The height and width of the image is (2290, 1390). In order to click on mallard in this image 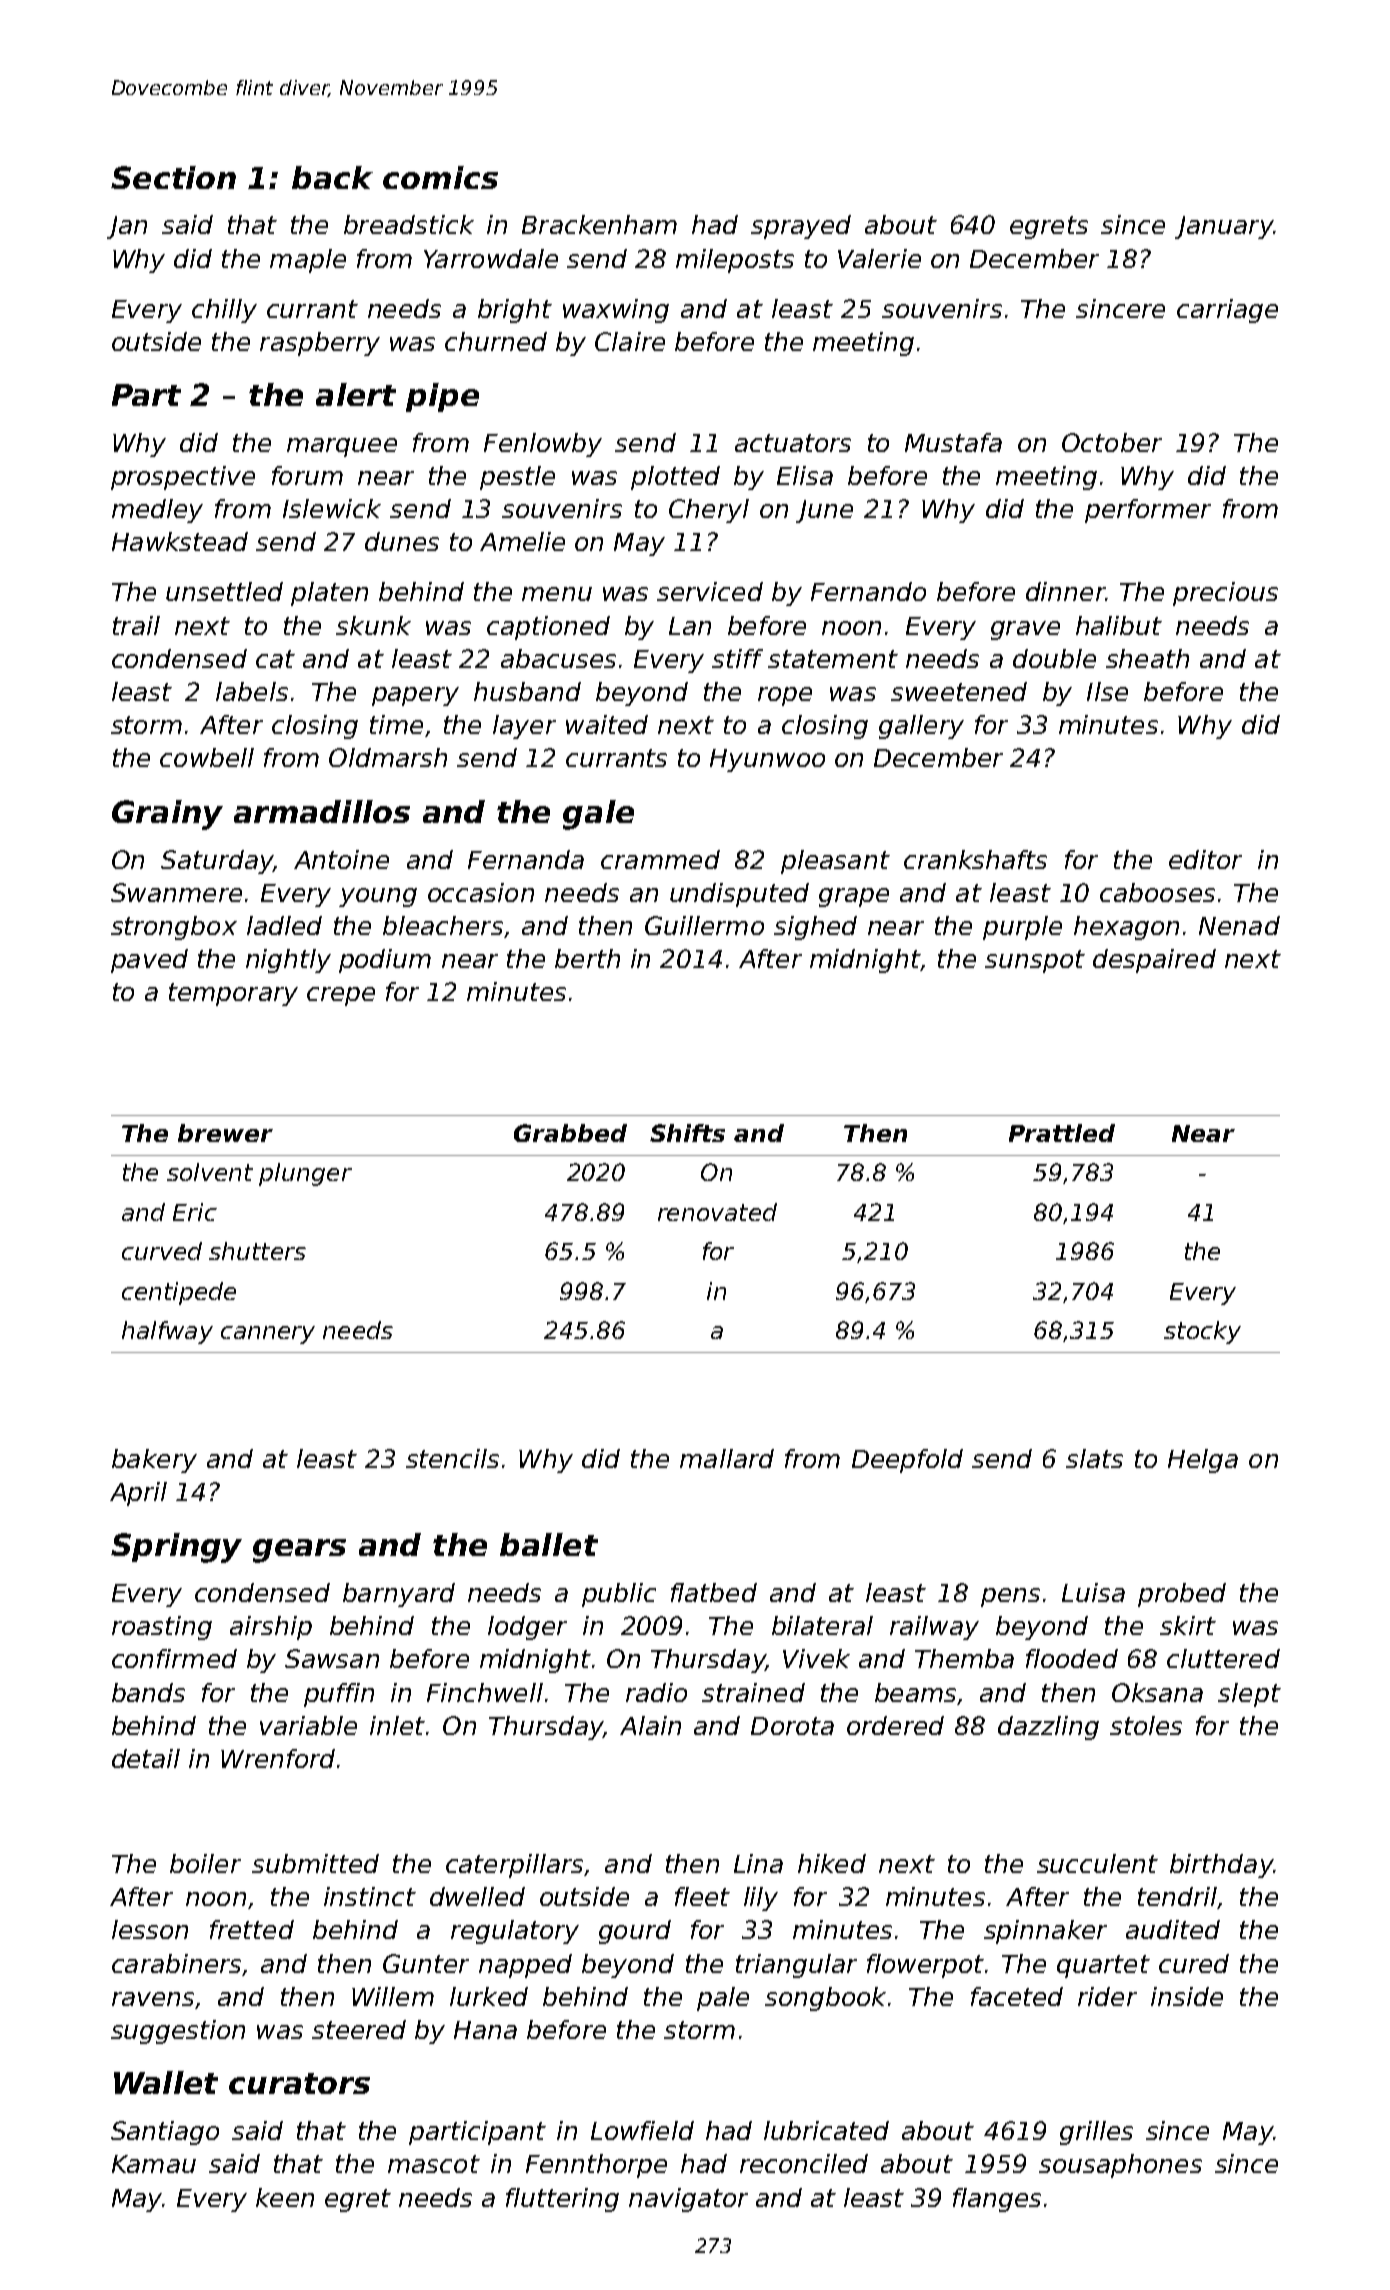, I will do `click(727, 1458)`.
